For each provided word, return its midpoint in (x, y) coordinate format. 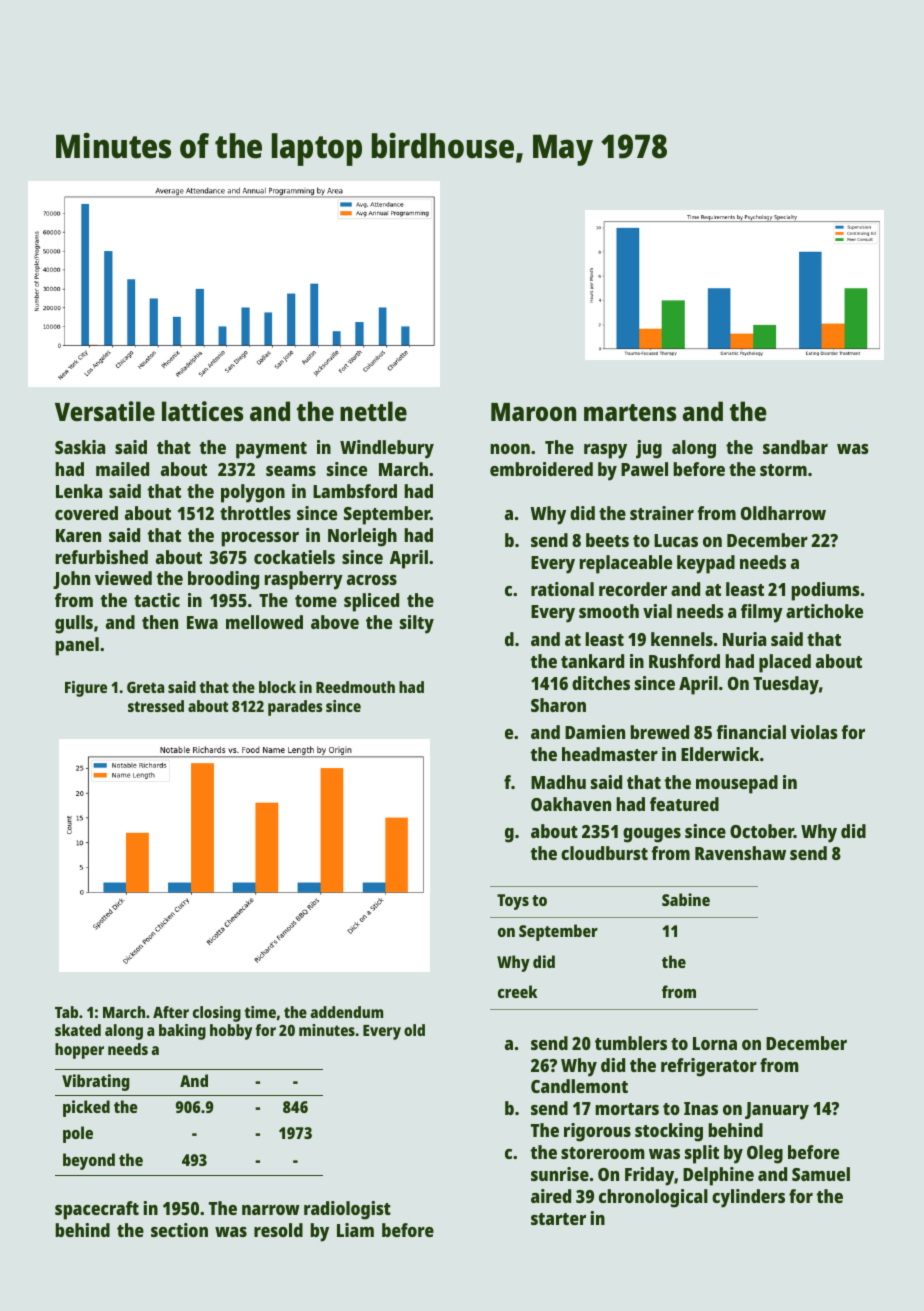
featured (684, 804)
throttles (255, 513)
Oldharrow (783, 513)
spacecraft (97, 1210)
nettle (373, 411)
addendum (346, 1012)
